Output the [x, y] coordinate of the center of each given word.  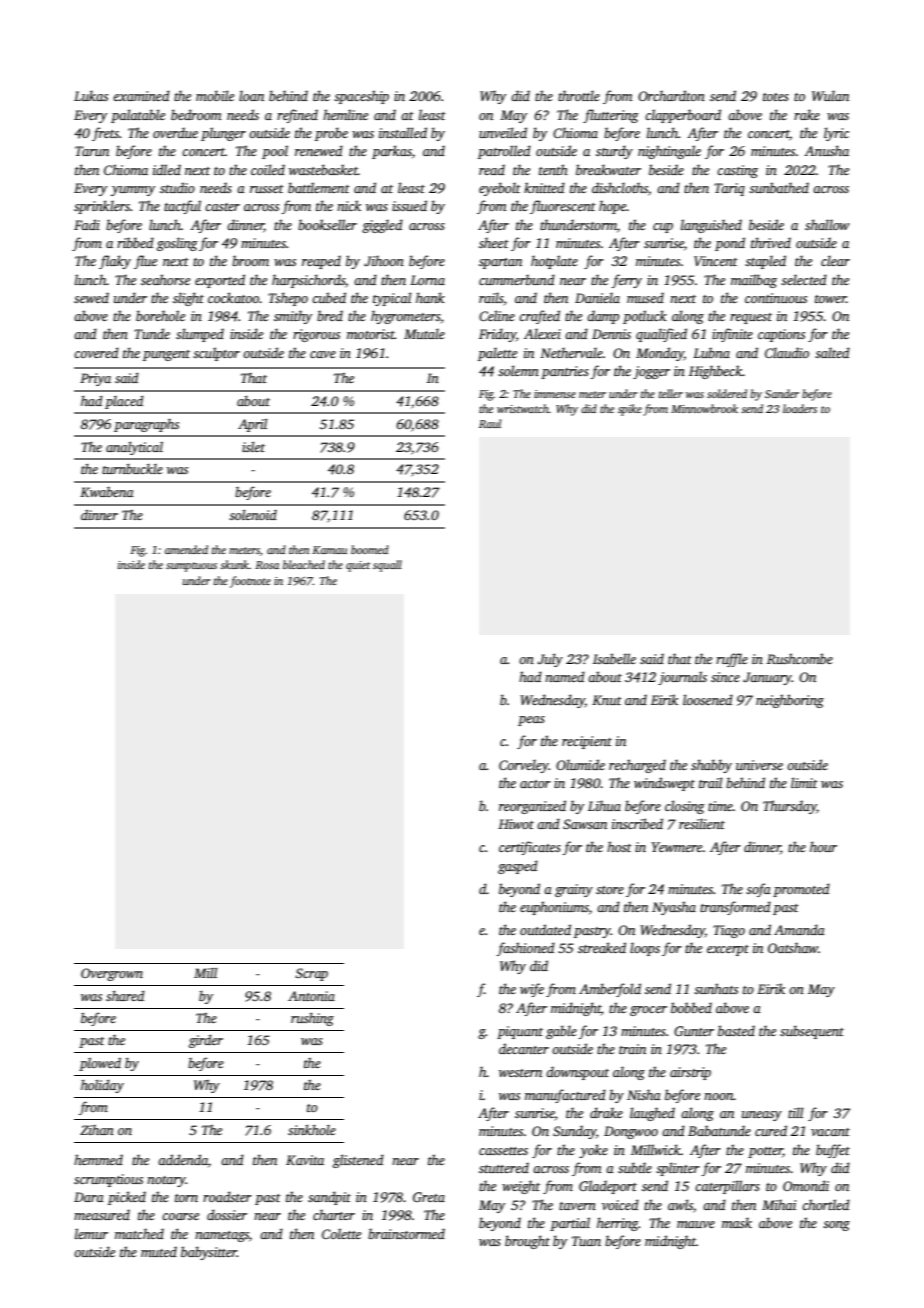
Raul [490, 423]
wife [532, 990]
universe [759, 765]
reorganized [532, 807]
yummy [133, 191]
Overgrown [112, 974]
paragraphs [146, 425]
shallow [827, 224]
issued [409, 205]
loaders [800, 408]
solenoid [253, 515]
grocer [648, 1011]
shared [125, 996]
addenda [183, 1159]
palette [497, 354]
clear [835, 260]
